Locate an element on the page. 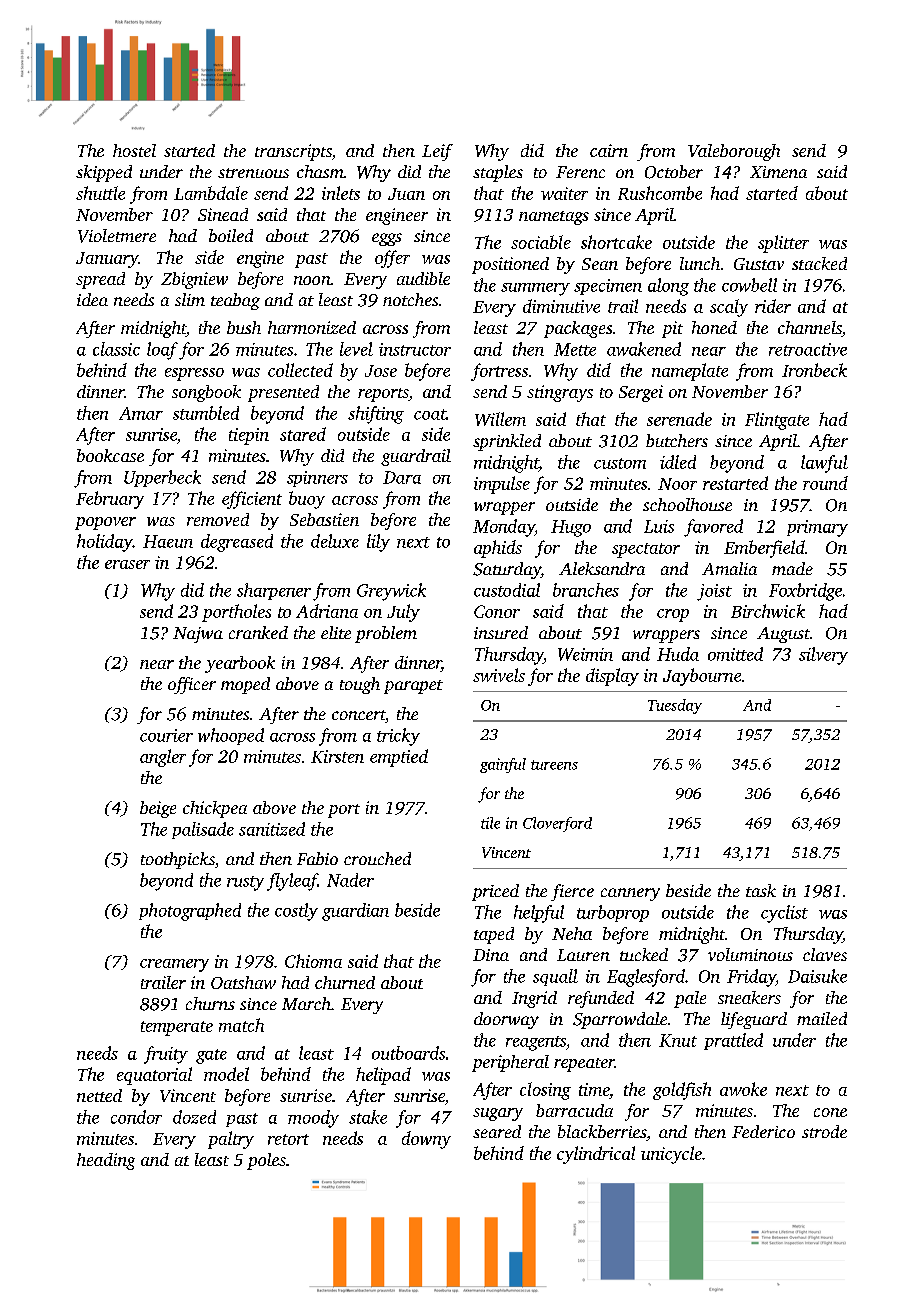 This document has width=924, height=1314. stacked is located at coordinates (819, 263).
